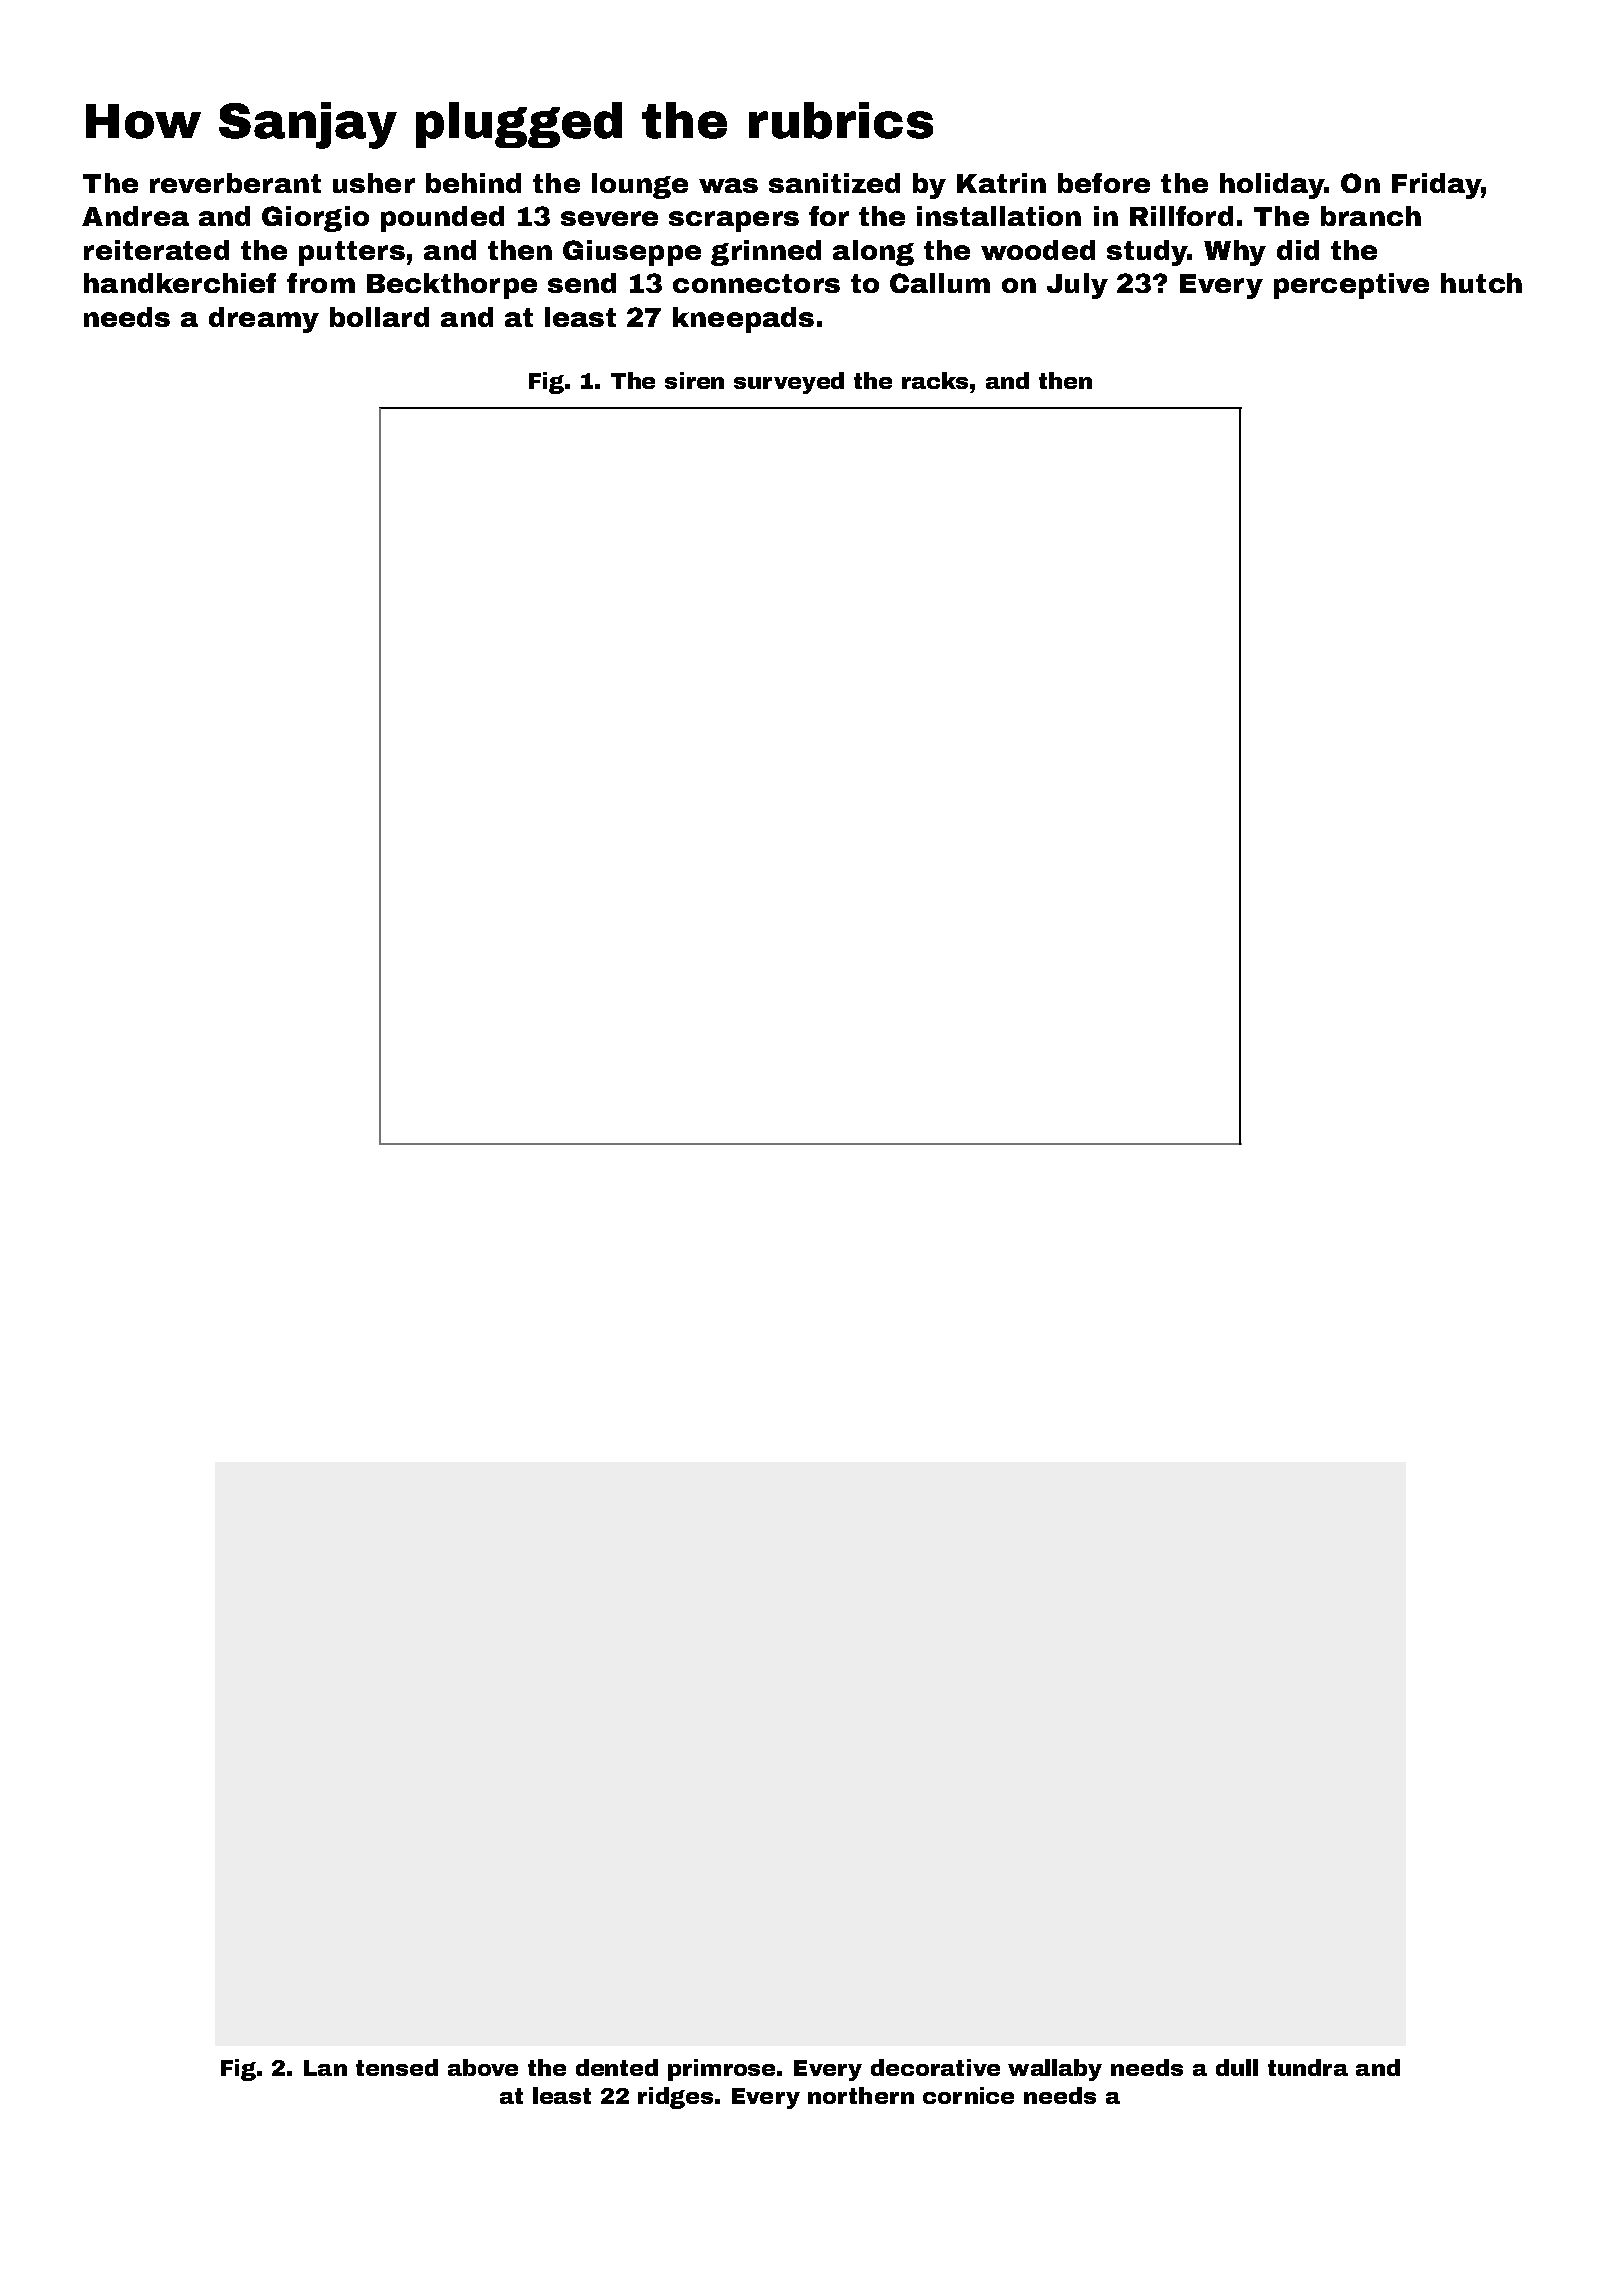 This screenshot has width=1620, height=2292. What do you see at coordinates (1272, 186) in the screenshot?
I see `holiday` at bounding box center [1272, 186].
